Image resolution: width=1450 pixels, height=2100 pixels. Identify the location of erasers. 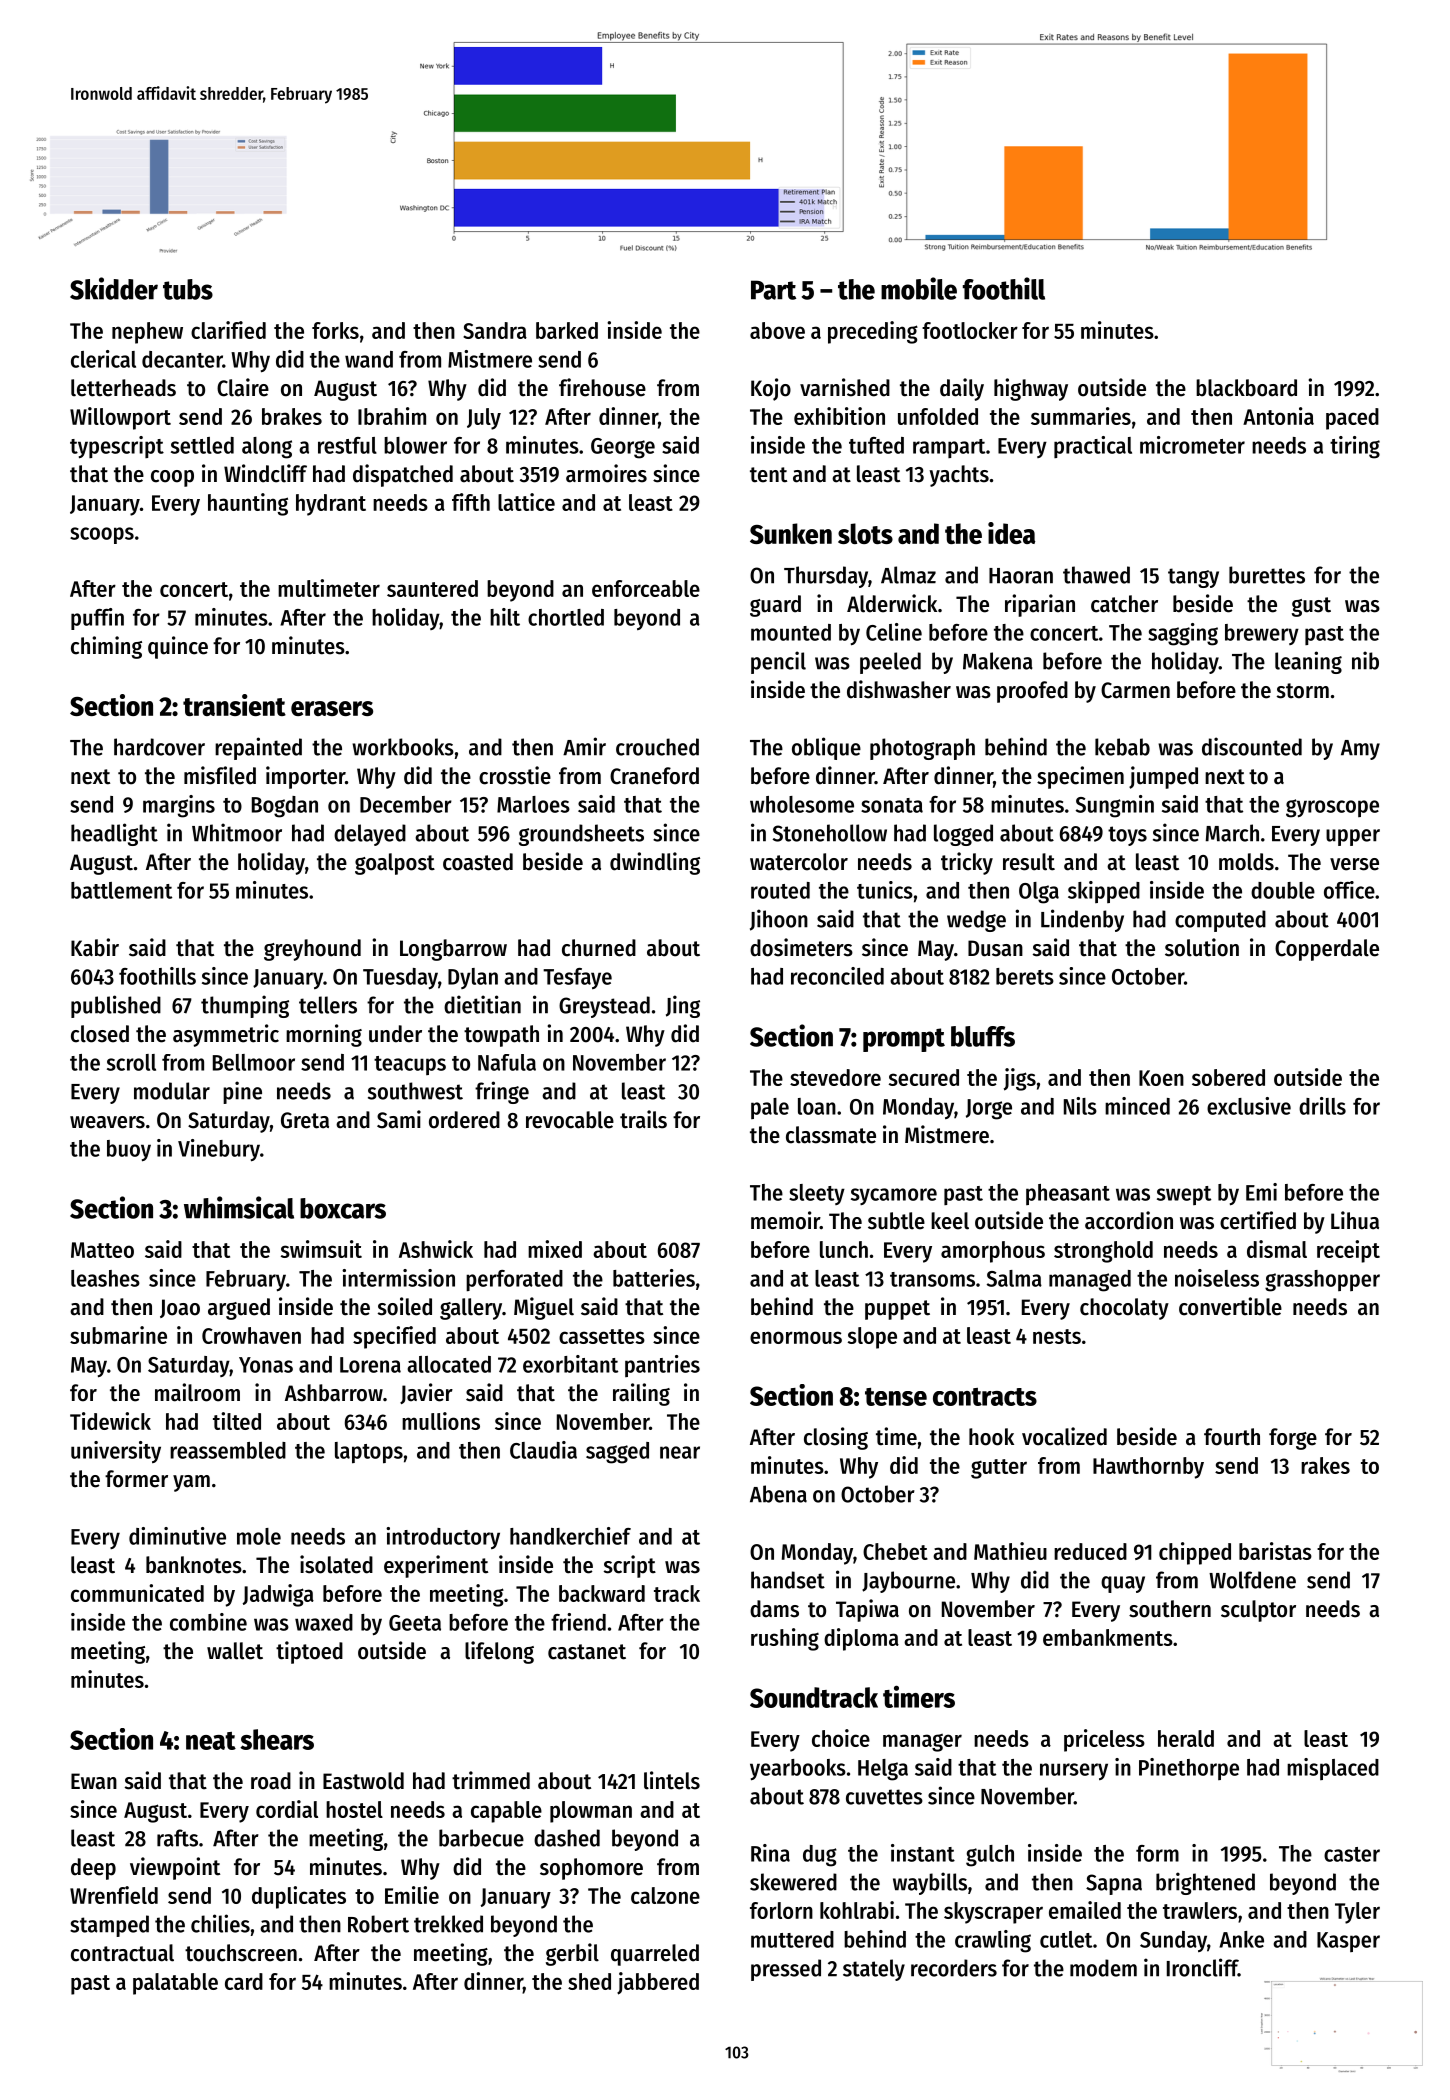
(332, 708).
